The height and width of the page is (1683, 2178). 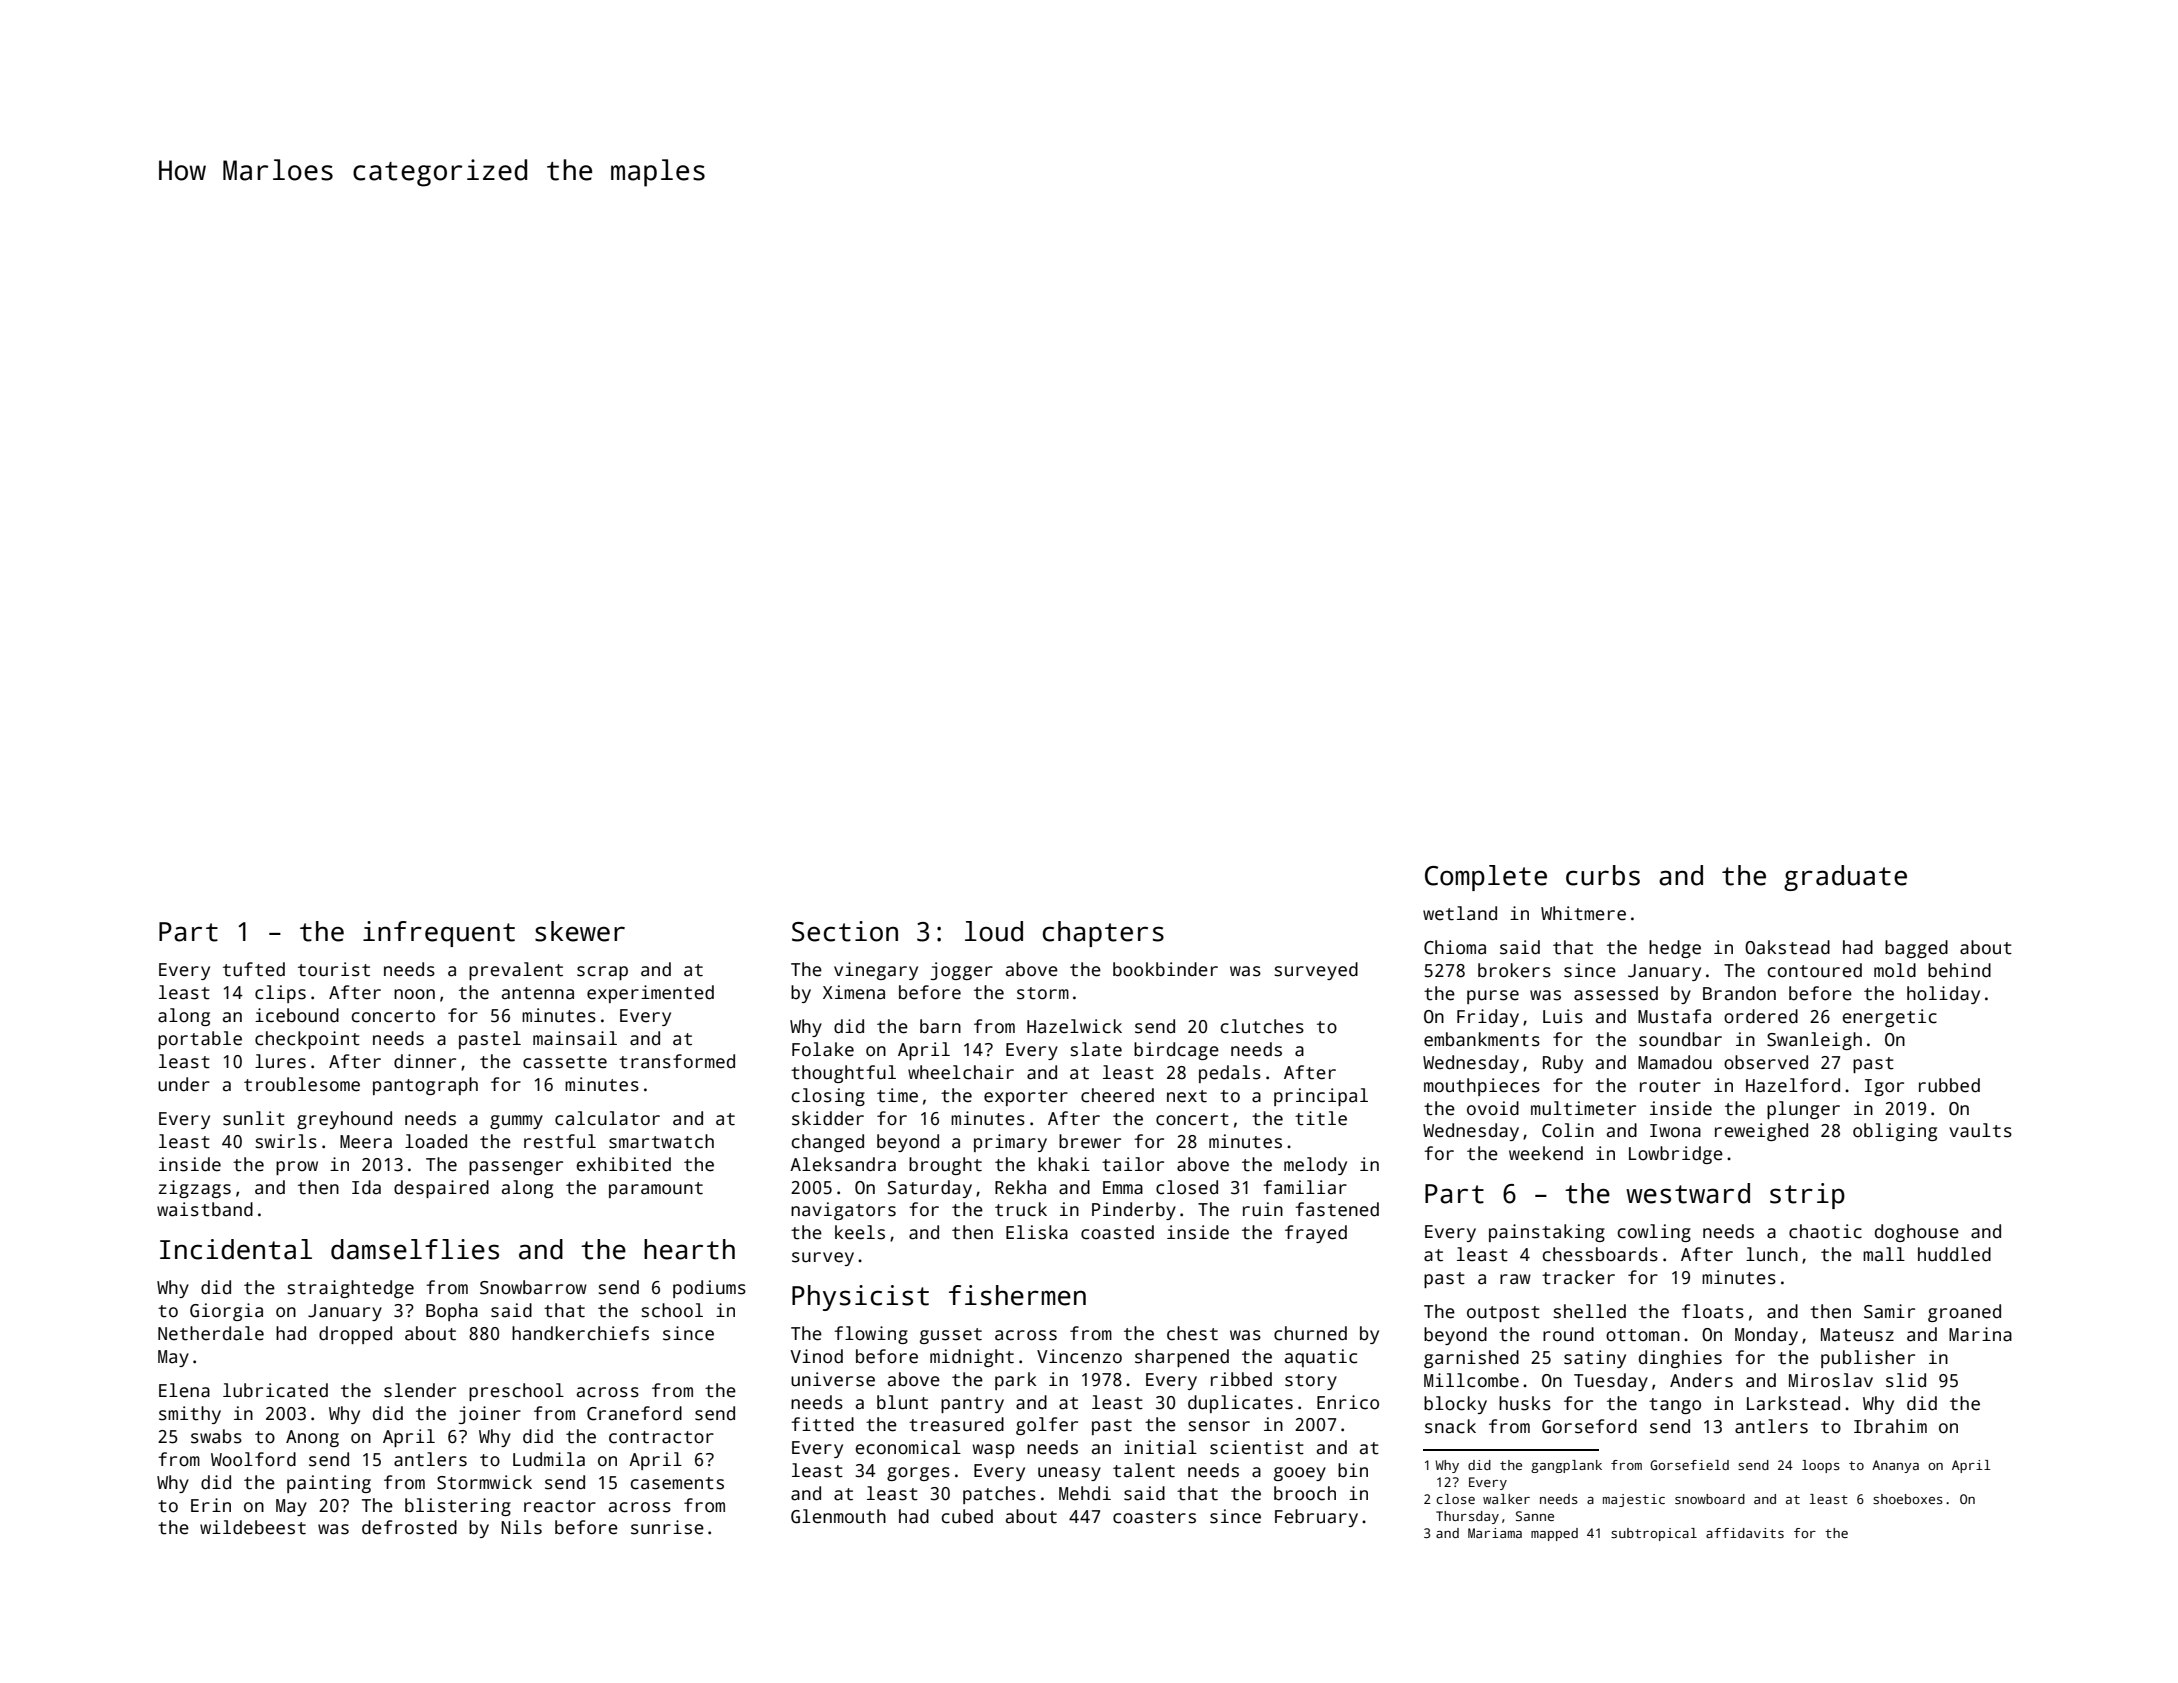 What do you see at coordinates (1563, 1064) in the page?
I see `Ruby` at bounding box center [1563, 1064].
